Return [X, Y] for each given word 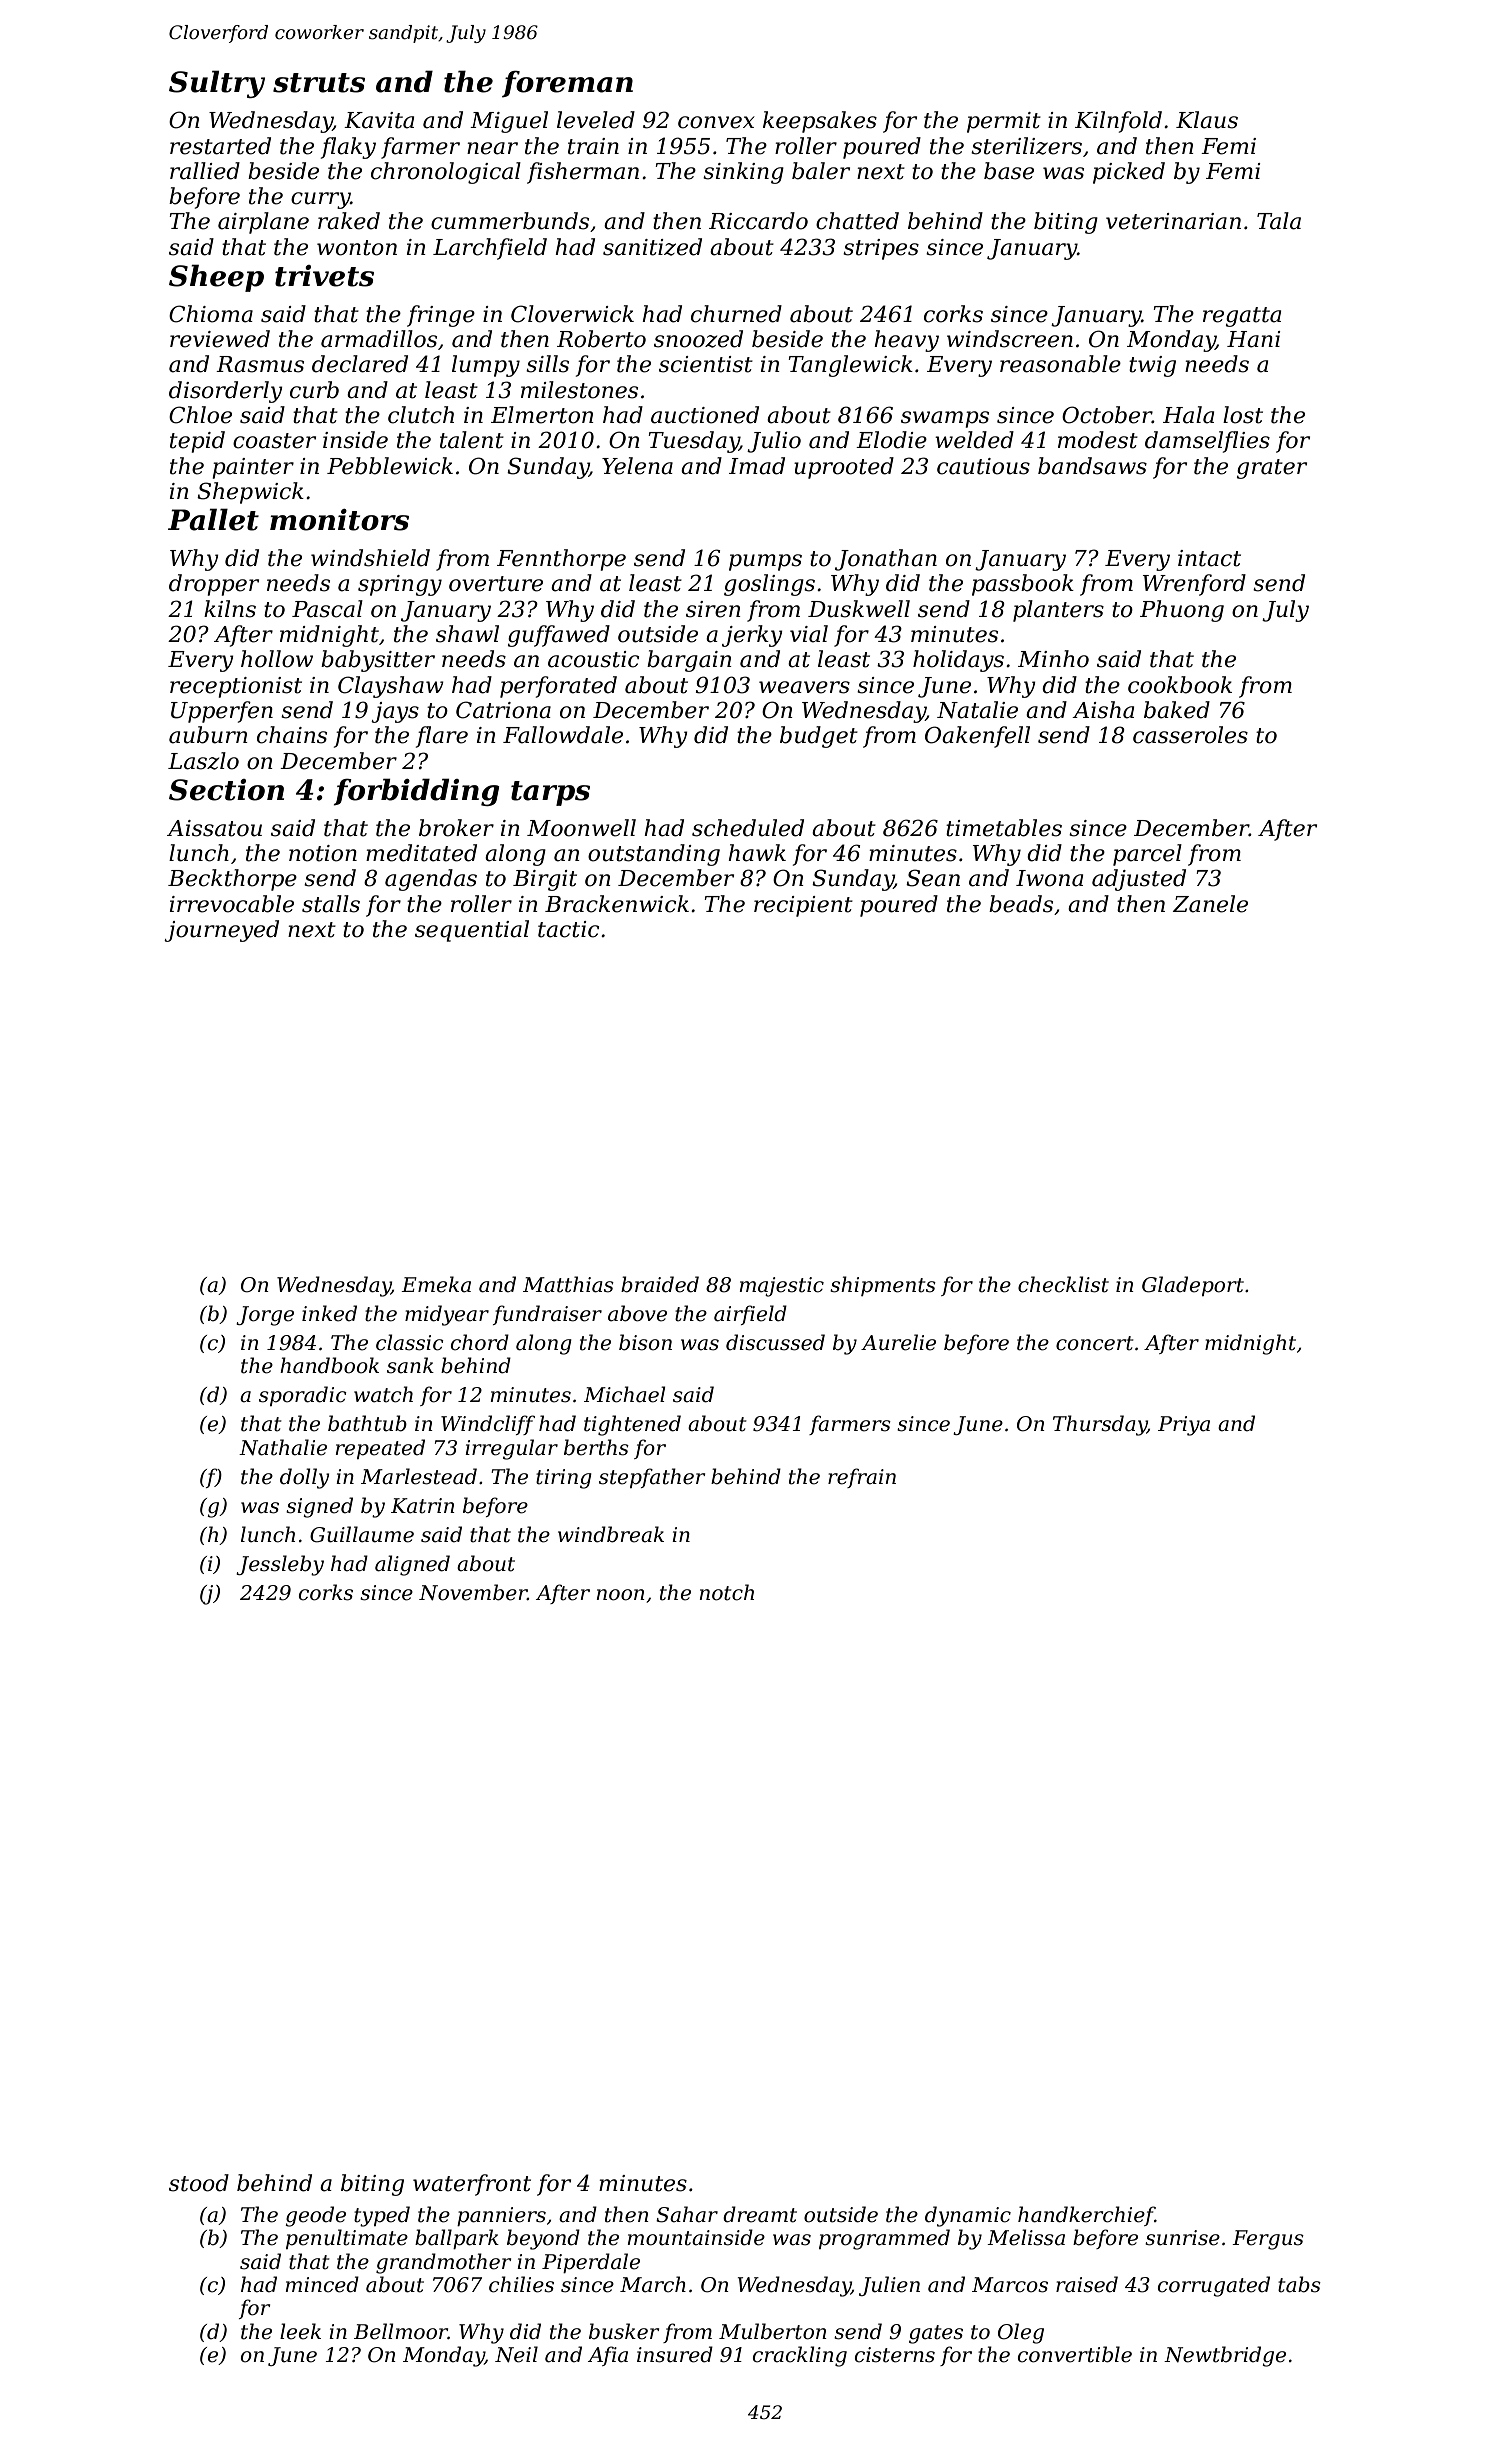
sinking [743, 173]
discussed [775, 1342]
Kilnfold [1118, 122]
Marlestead [419, 1476]
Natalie [977, 710]
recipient [803, 906]
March [653, 2284]
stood [199, 2183]
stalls [331, 904]
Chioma [211, 314]
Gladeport [1193, 1286]
